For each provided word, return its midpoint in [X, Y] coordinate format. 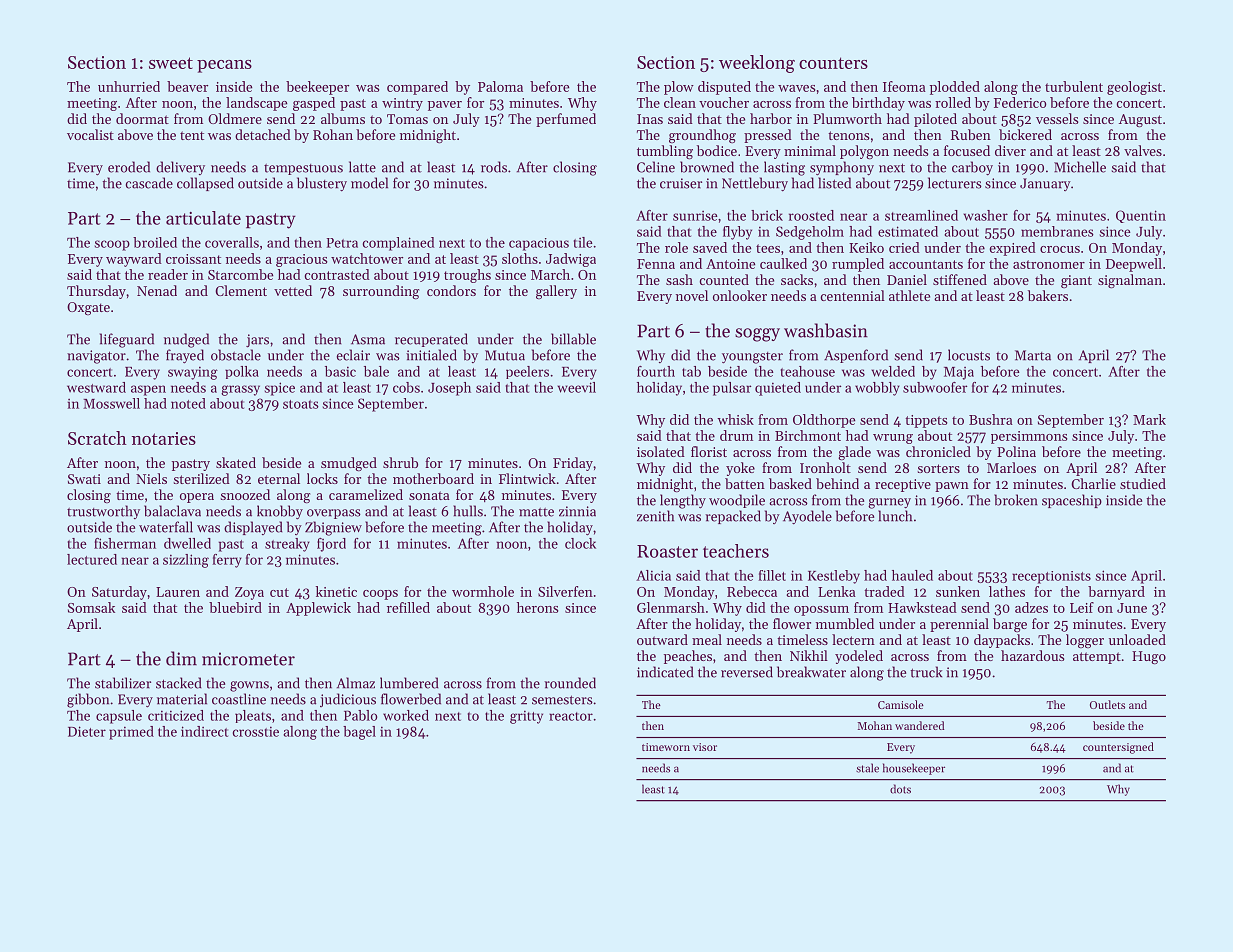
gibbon [88, 700]
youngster [752, 358]
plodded [955, 88]
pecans [224, 66]
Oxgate [88, 308]
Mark [1149, 419]
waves [797, 88]
